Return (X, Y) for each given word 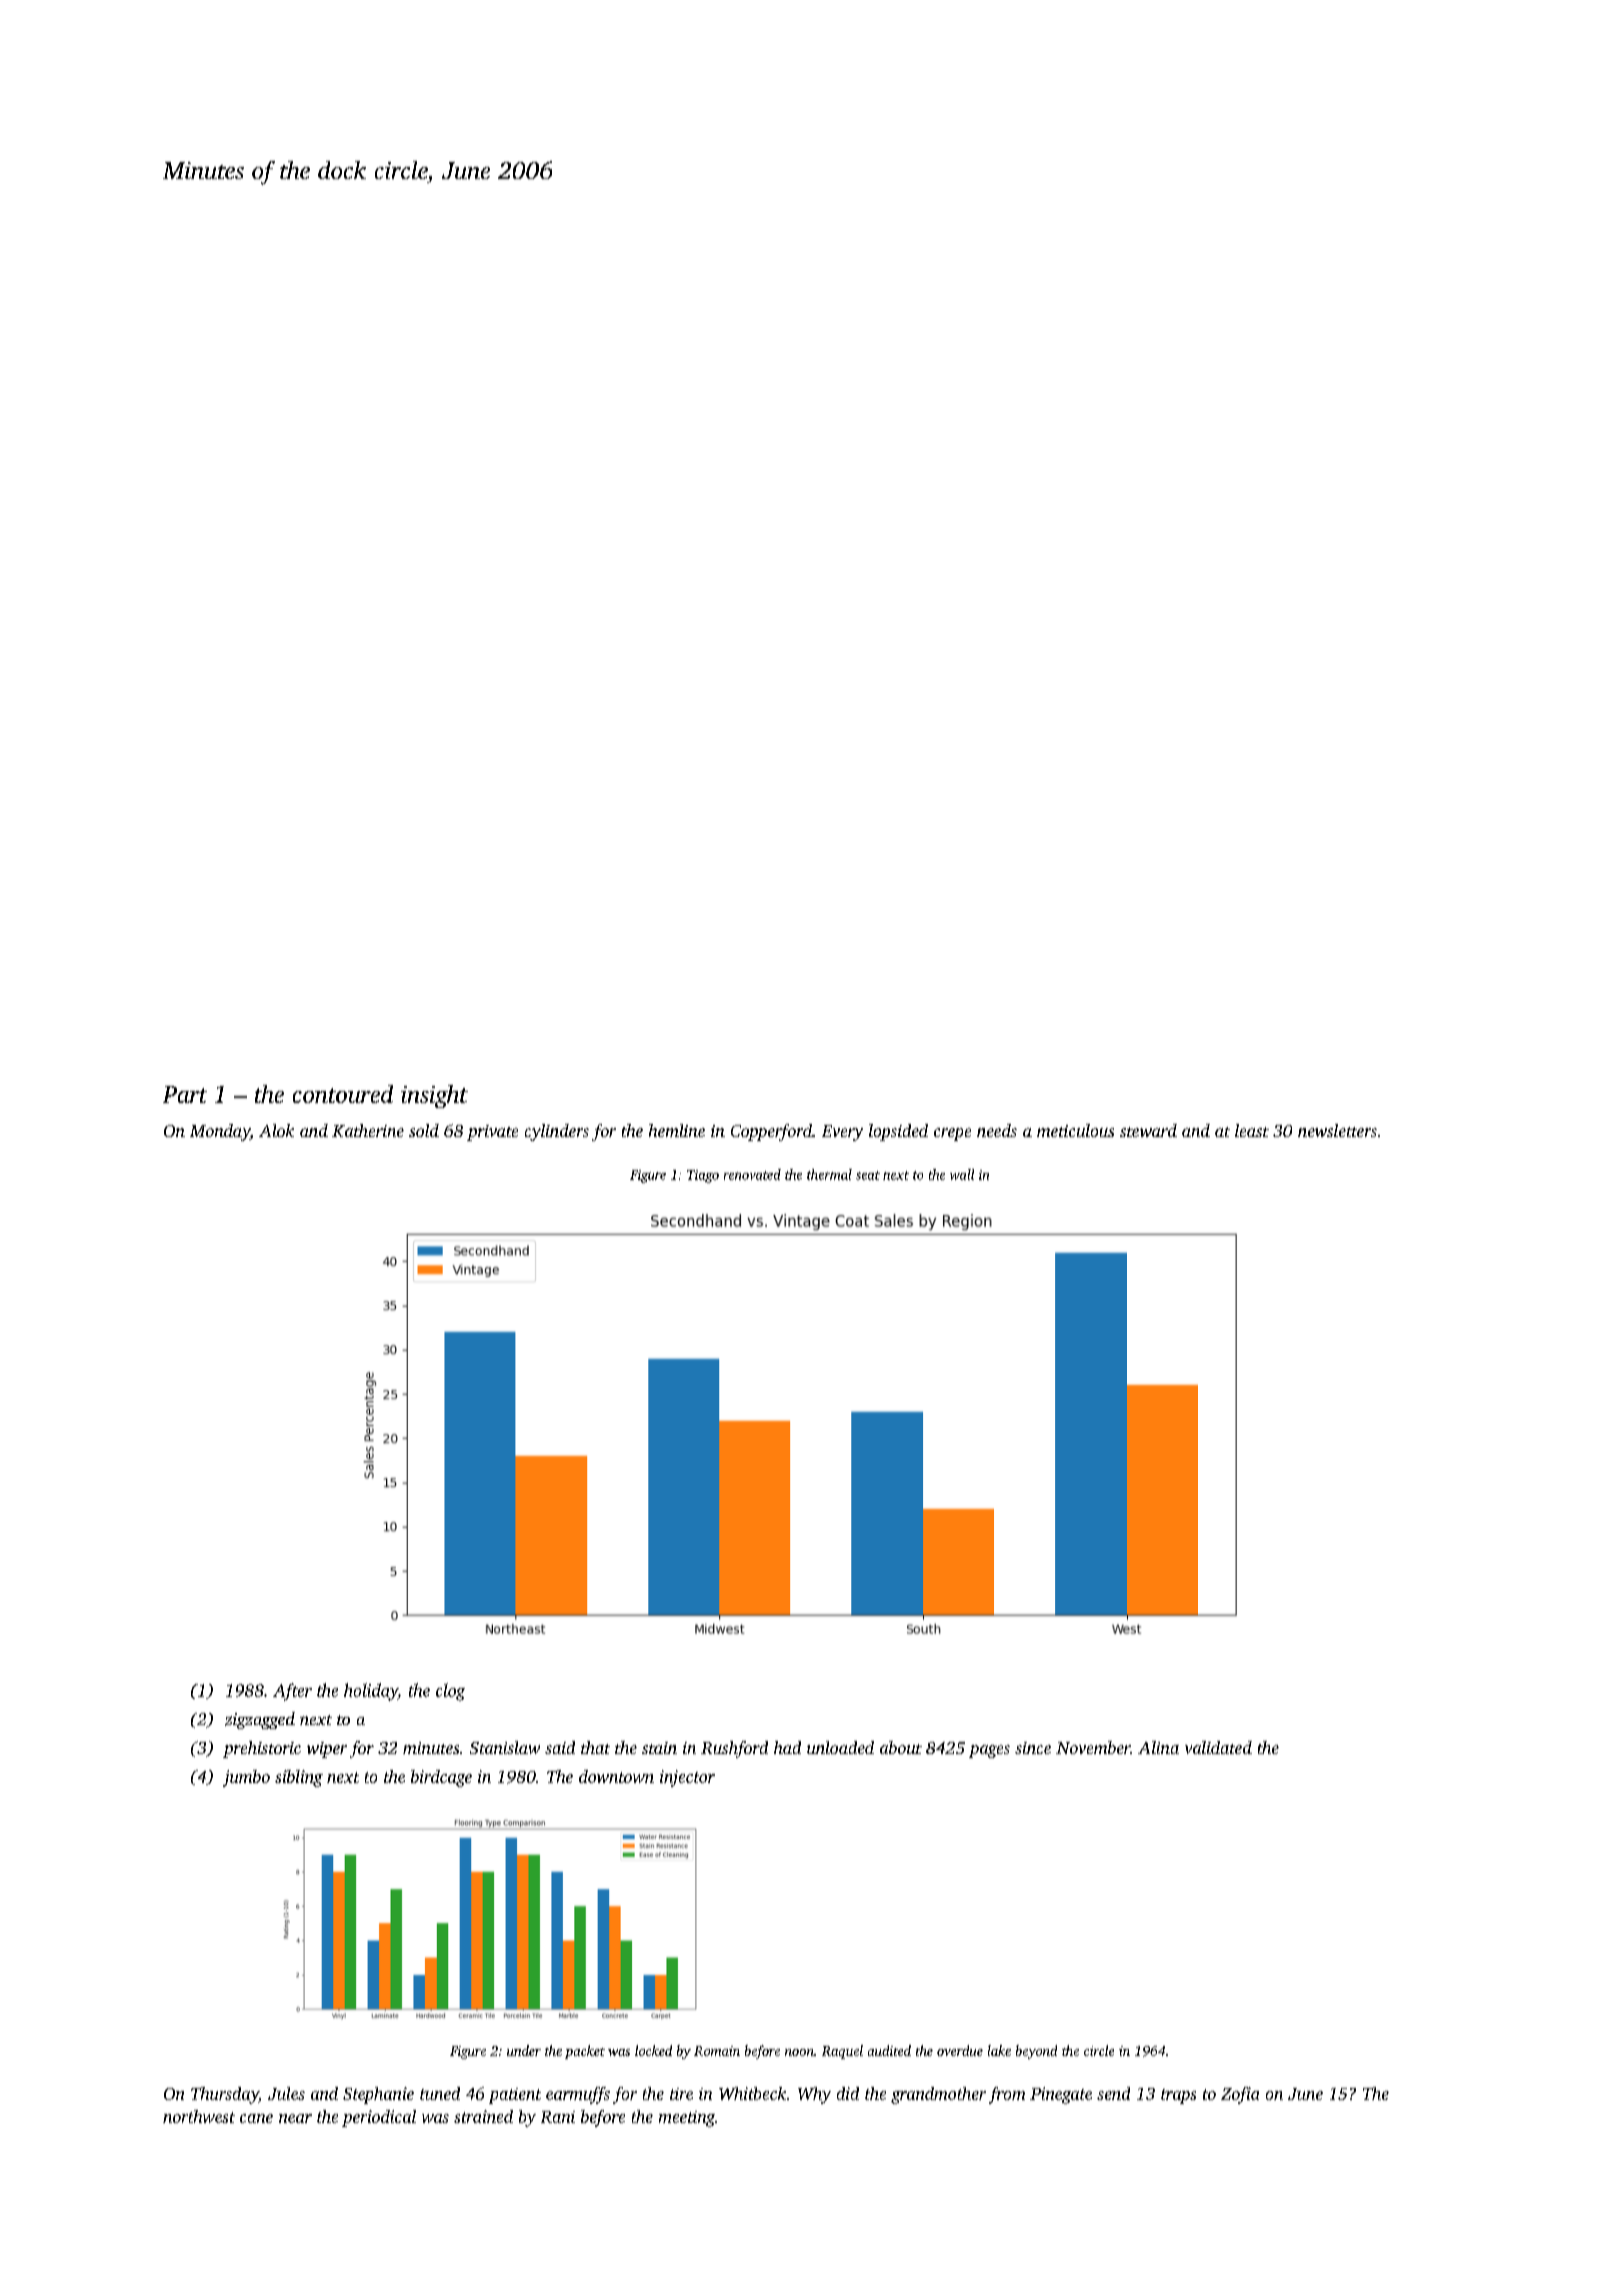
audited (889, 2050)
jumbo (246, 1778)
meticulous (1075, 1130)
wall (962, 1174)
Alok (276, 1130)
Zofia (1240, 2095)
